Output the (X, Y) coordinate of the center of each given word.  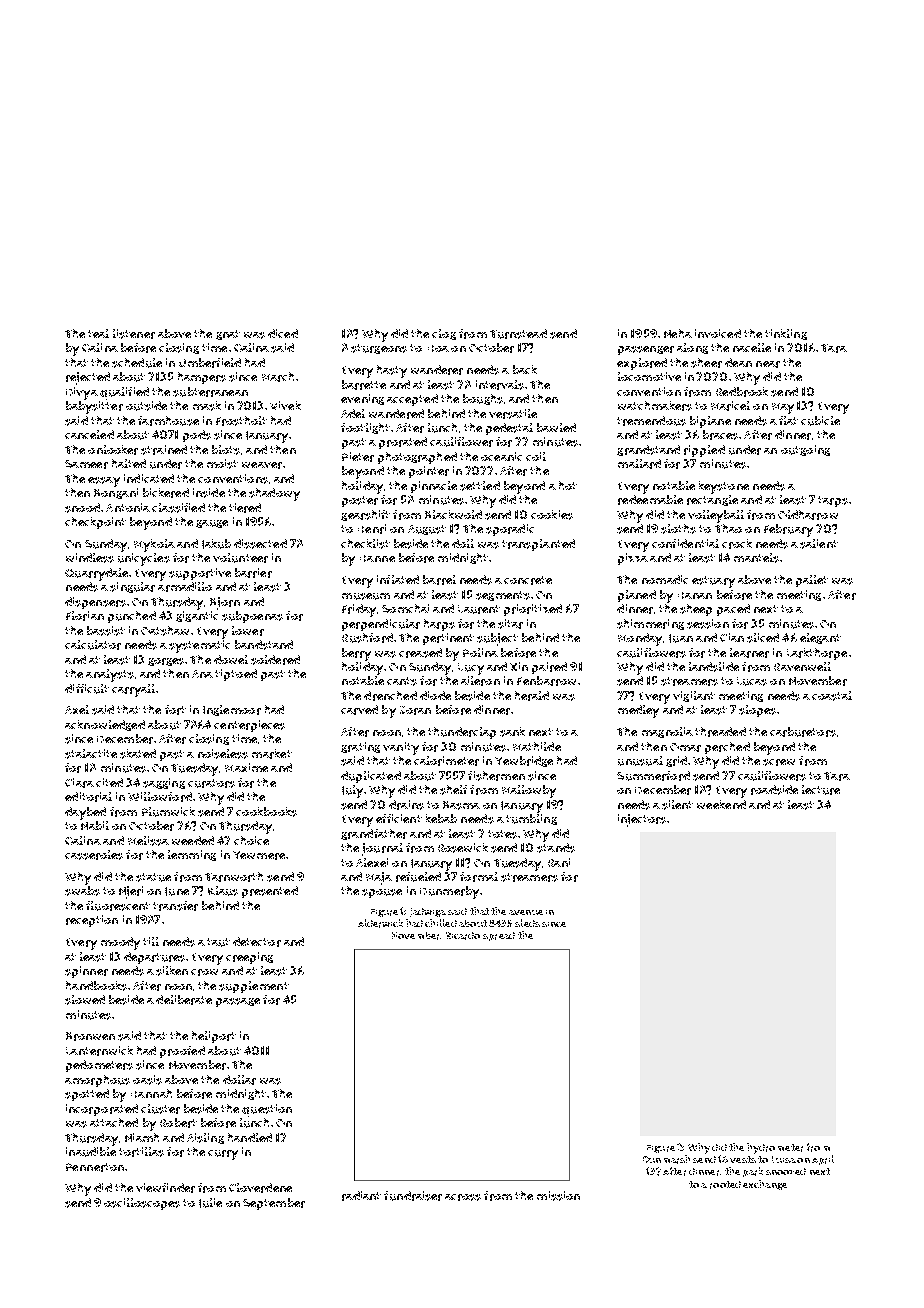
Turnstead (518, 334)
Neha (678, 333)
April (823, 1160)
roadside (774, 790)
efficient (399, 818)
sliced (763, 638)
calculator (93, 645)
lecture (821, 790)
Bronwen (90, 1036)
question (267, 1110)
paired (549, 668)
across (463, 1197)
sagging (164, 783)
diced (283, 333)
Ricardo (463, 936)
